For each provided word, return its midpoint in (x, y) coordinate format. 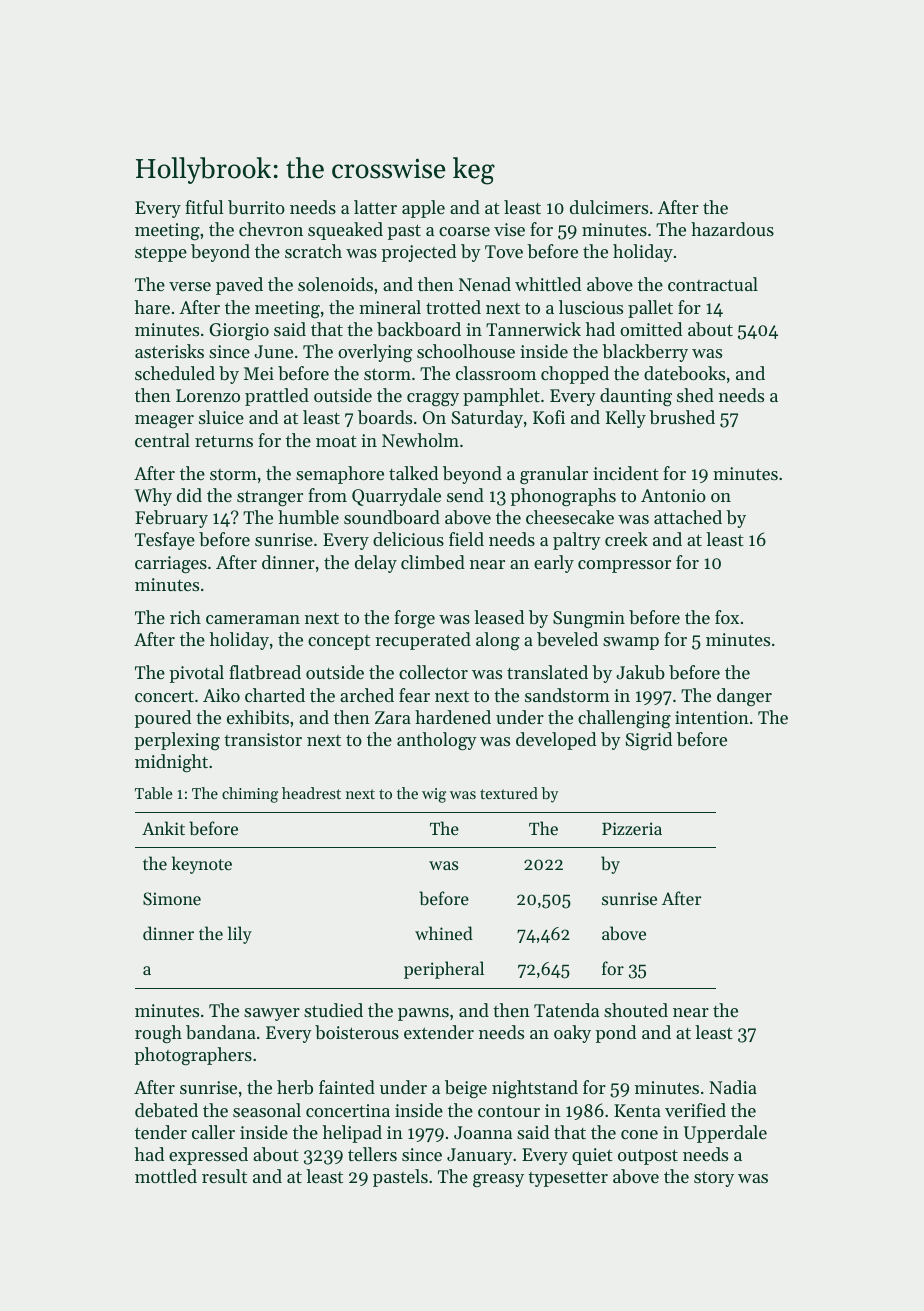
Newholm (420, 440)
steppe (161, 254)
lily (240, 935)
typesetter (568, 1179)
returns (224, 441)
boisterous (357, 1032)
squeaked (345, 231)
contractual (713, 284)
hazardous (732, 229)
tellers (372, 1154)
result (224, 1176)
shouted (636, 1010)
